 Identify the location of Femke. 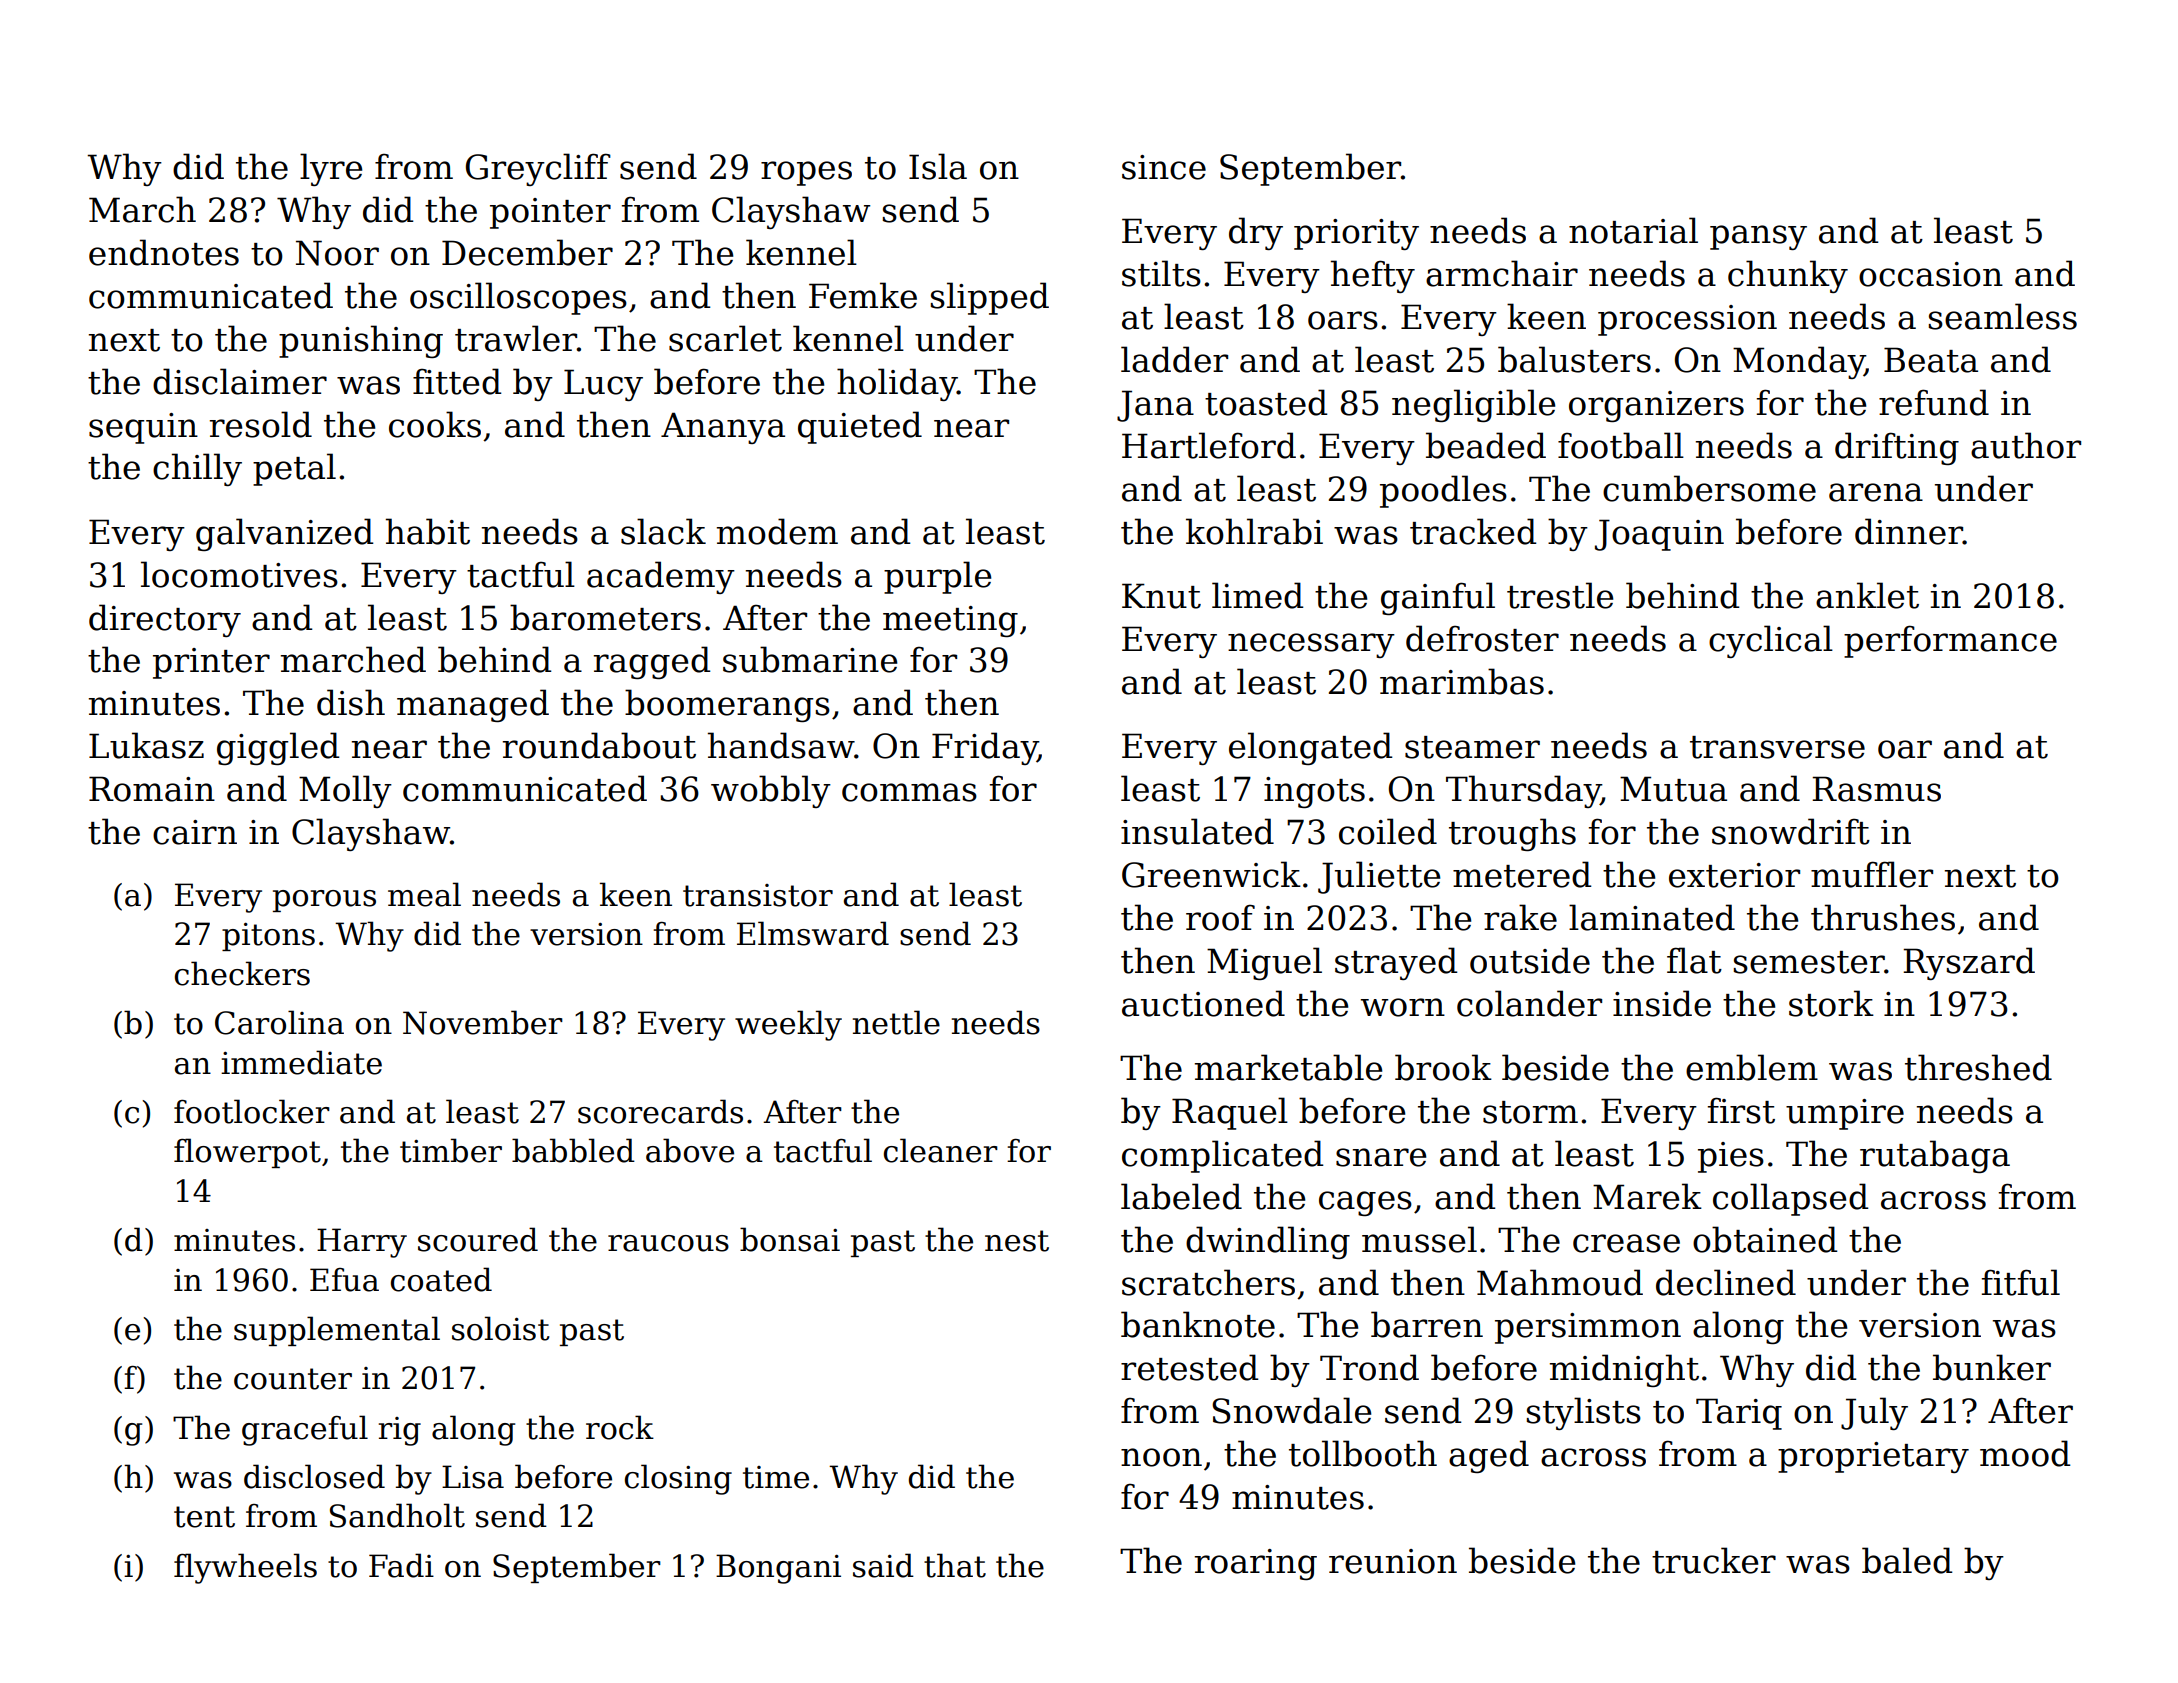
(863, 295).
